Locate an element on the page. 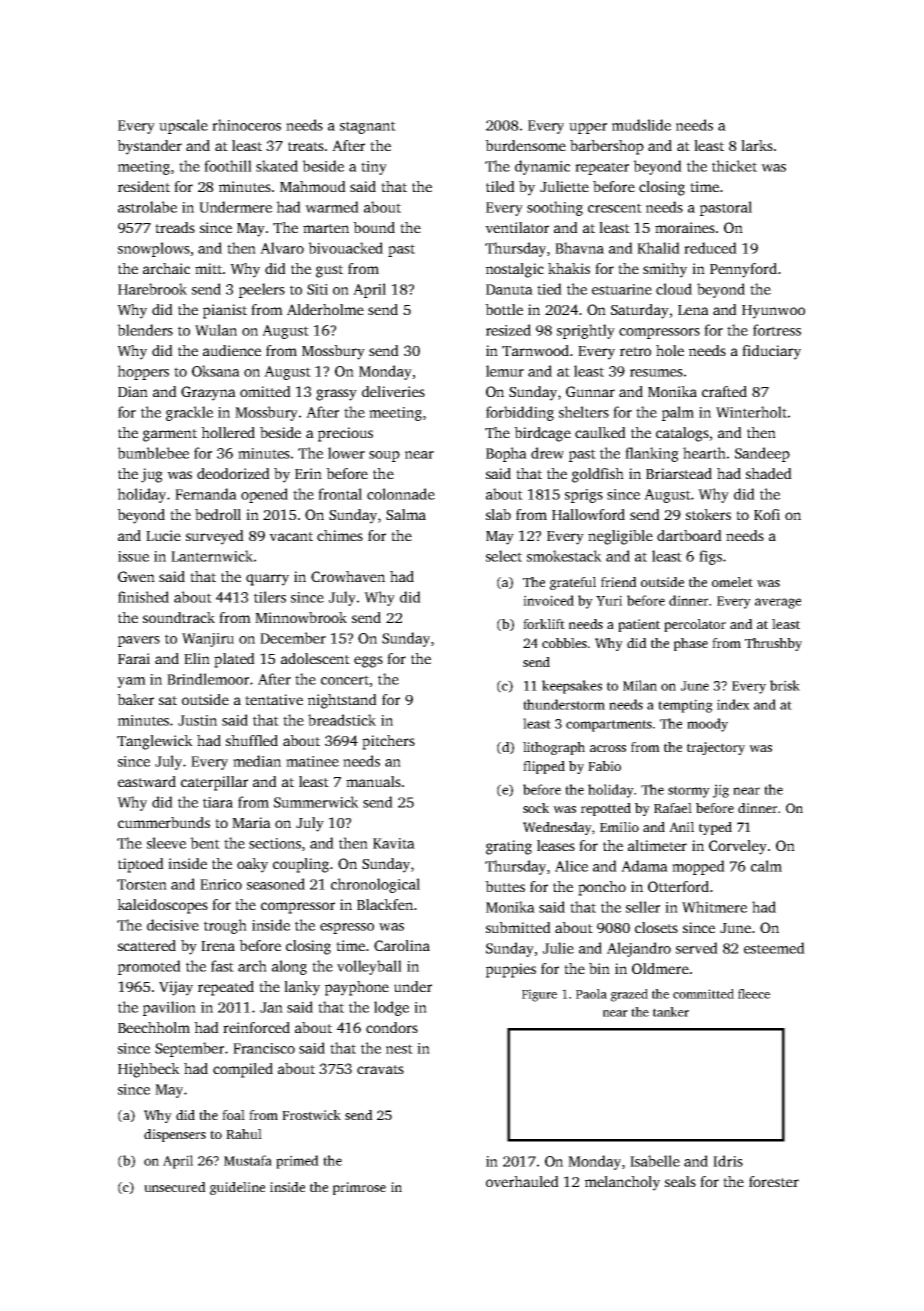 This image has width=924, height=1311. bystander is located at coordinates (149, 147).
